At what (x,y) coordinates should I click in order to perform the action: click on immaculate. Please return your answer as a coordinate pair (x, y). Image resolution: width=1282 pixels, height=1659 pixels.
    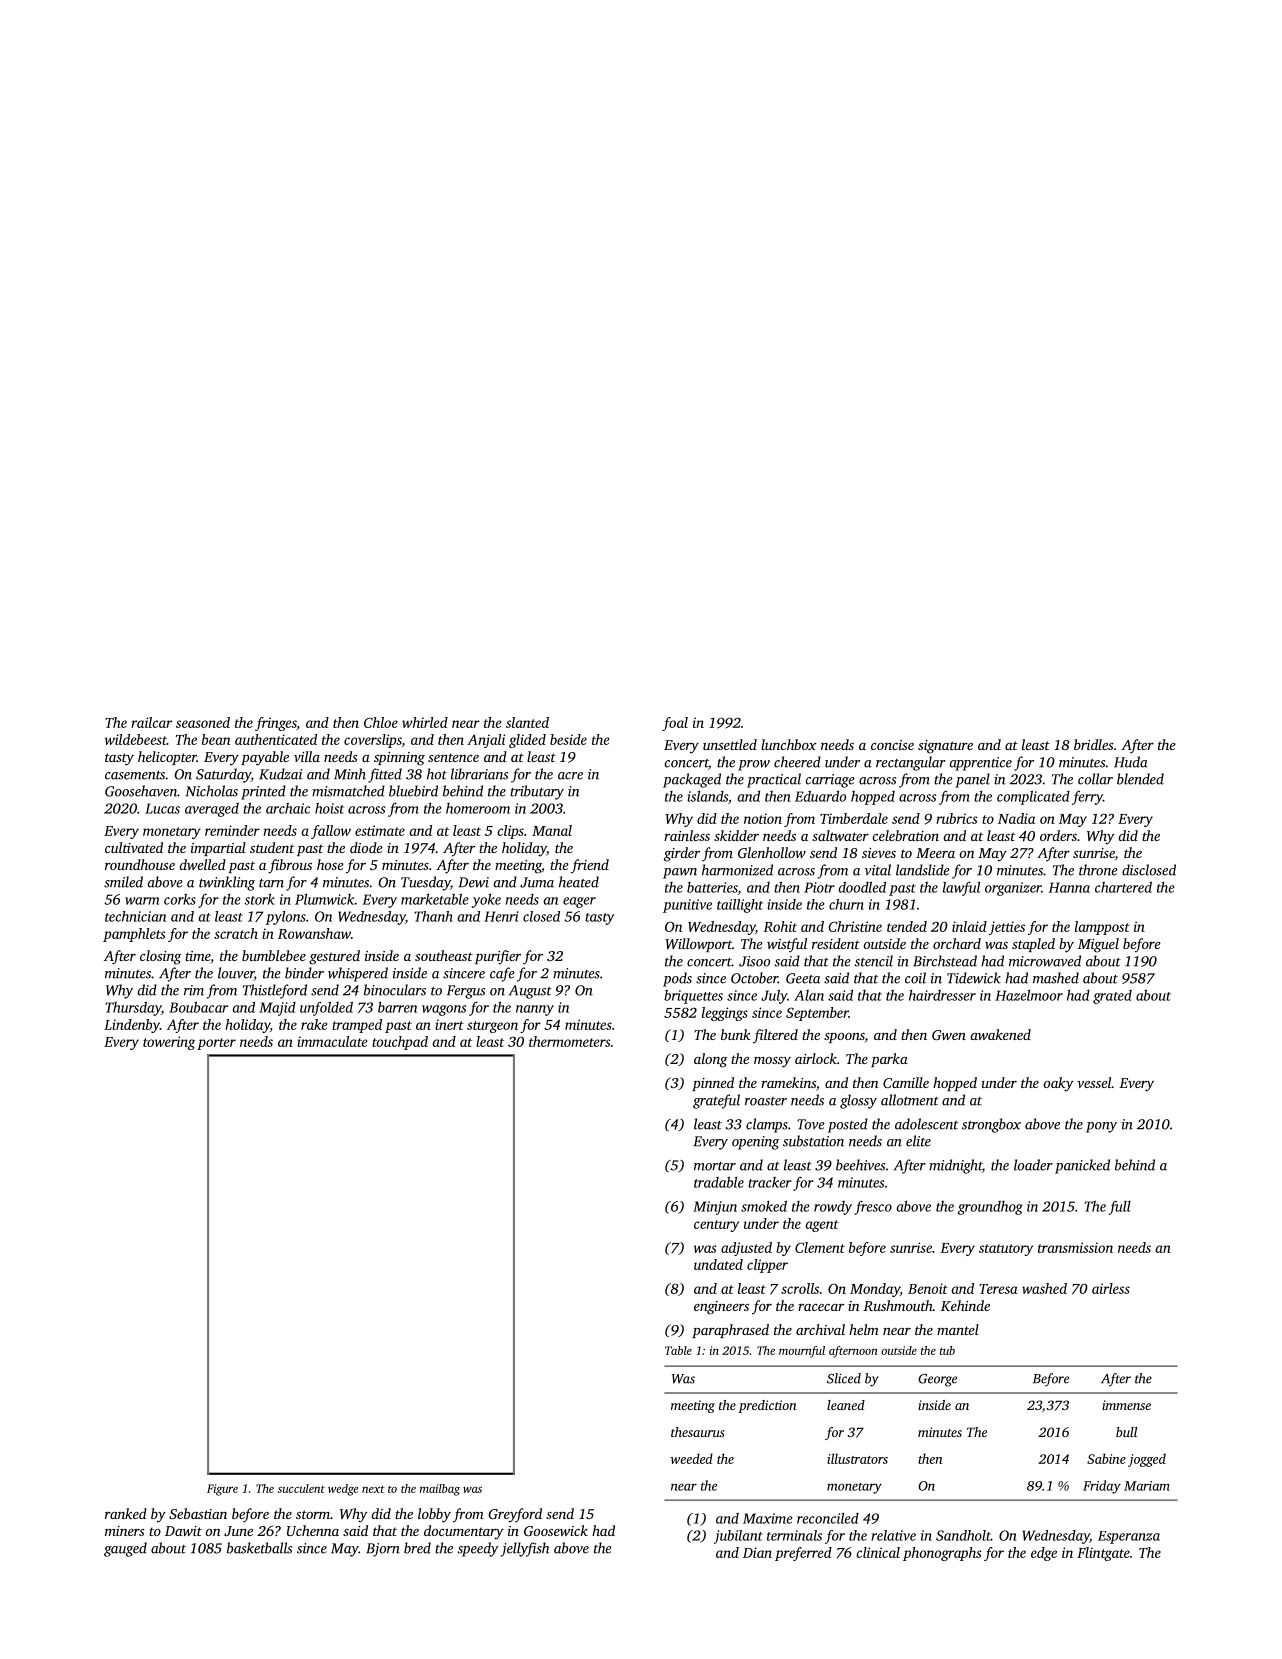
    Looking at the image, I should click on (332, 1041).
